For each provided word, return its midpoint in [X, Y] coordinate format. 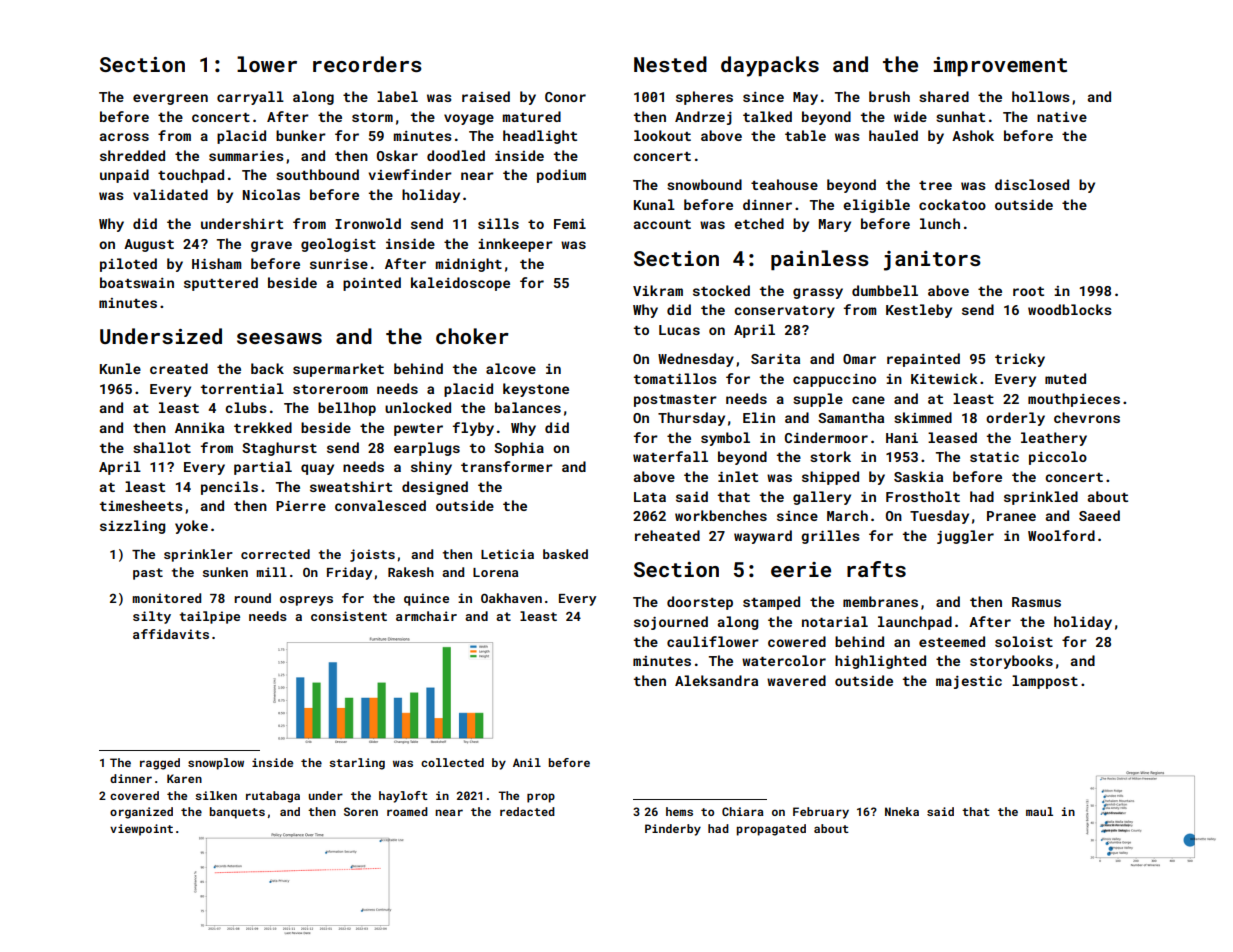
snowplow [216, 764]
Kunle [120, 368]
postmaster [675, 401]
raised [486, 96]
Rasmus [1036, 602]
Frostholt [923, 496]
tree [935, 185]
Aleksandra [716, 680]
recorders [367, 64]
